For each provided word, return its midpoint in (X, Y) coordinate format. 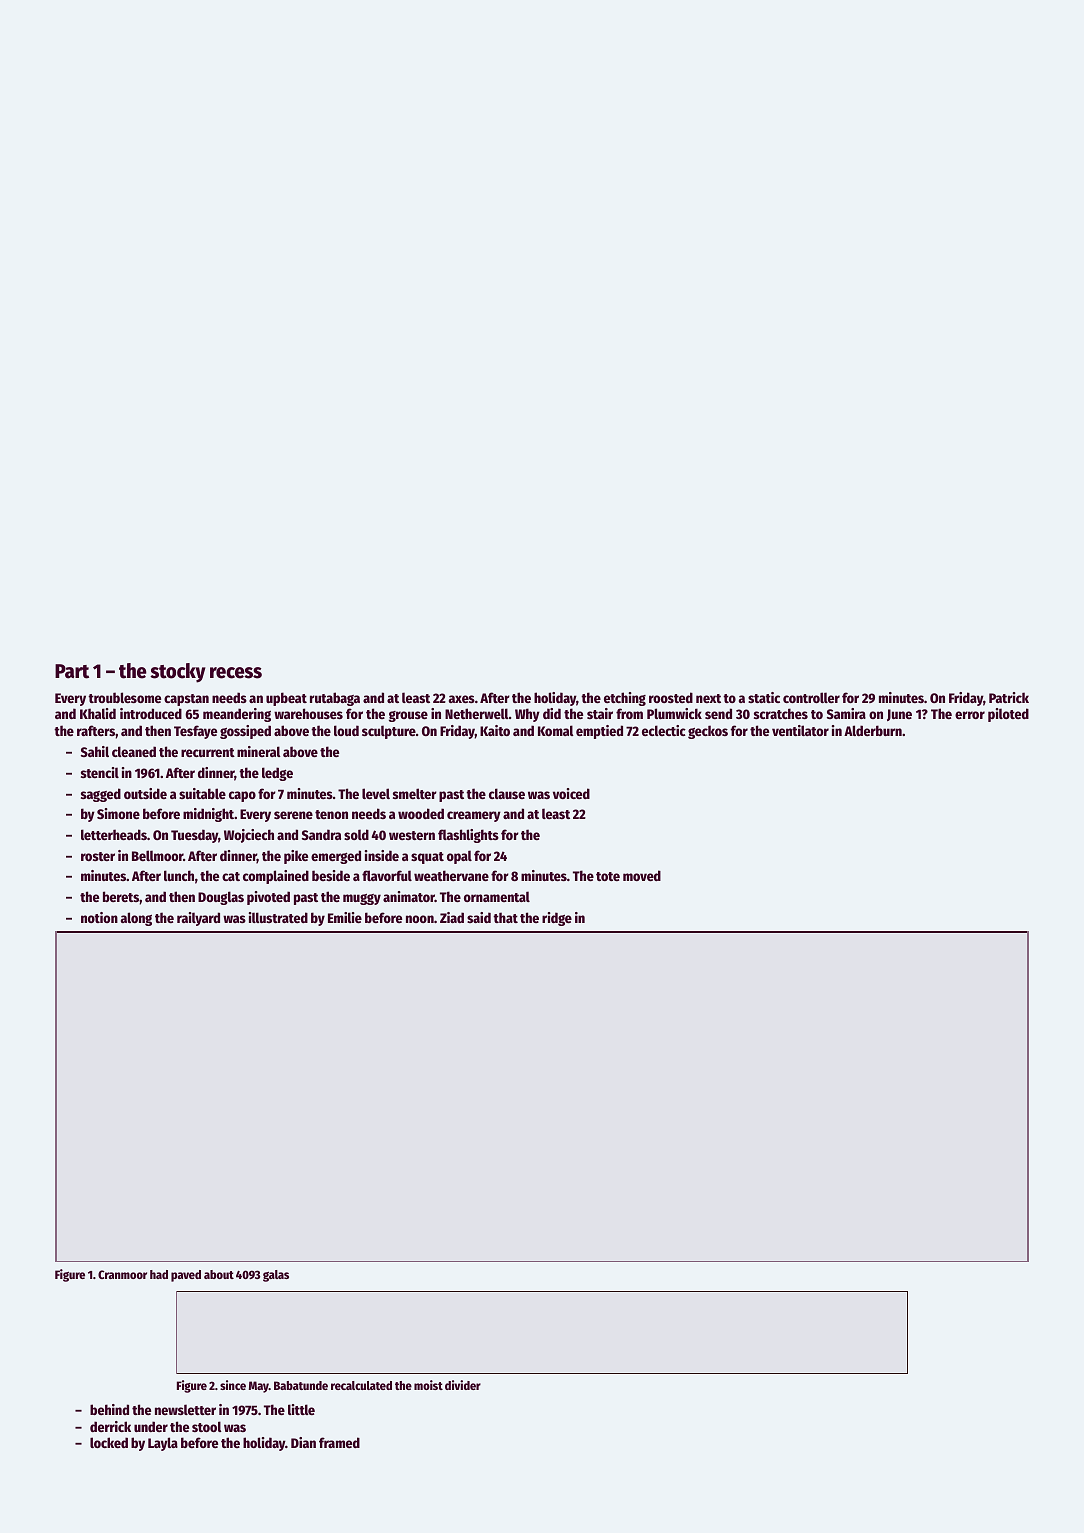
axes (462, 699)
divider (463, 1385)
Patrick (1009, 697)
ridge (557, 919)
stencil (100, 772)
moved (642, 875)
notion (99, 917)
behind (109, 1409)
